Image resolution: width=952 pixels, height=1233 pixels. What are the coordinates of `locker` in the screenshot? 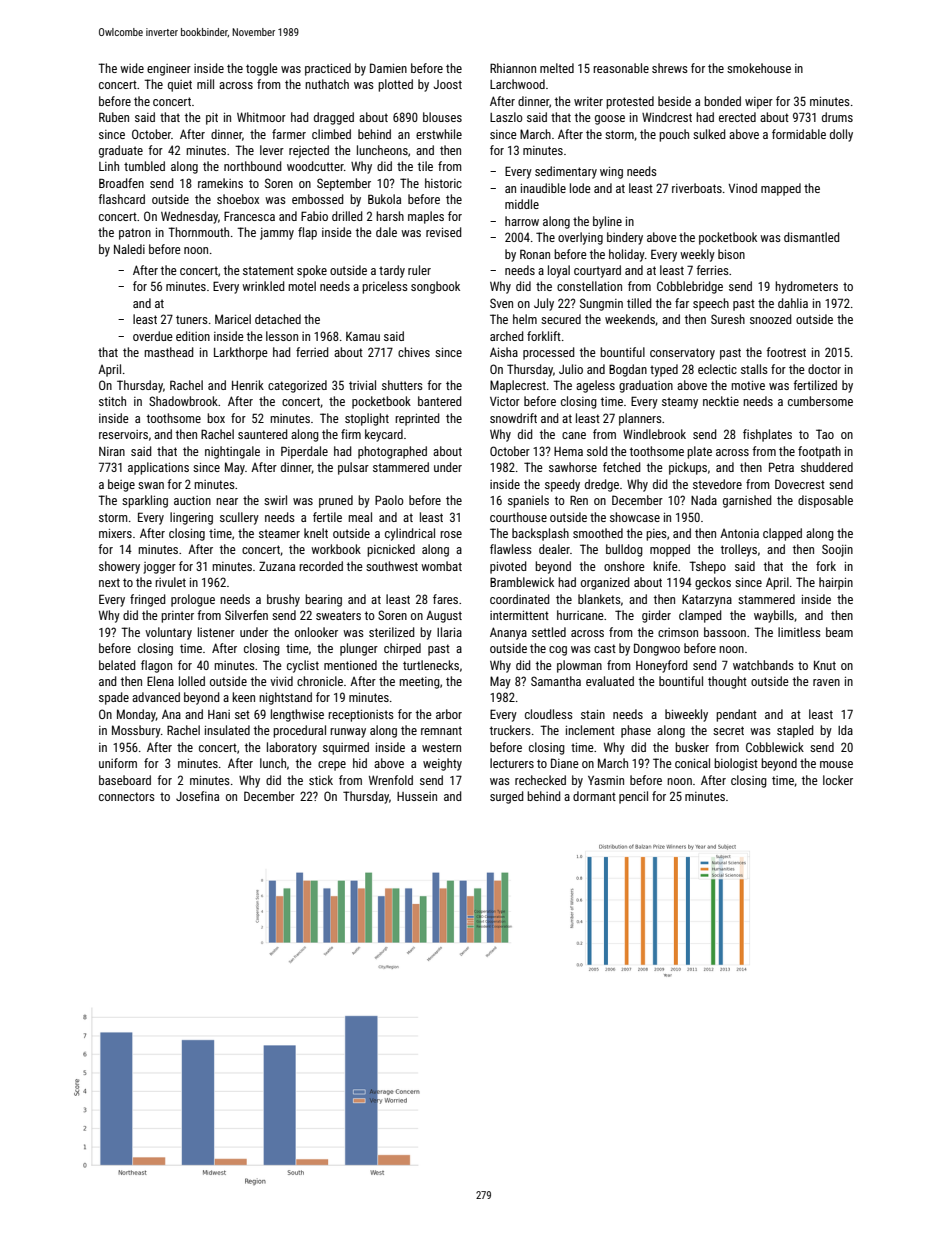 It's located at (838, 780).
